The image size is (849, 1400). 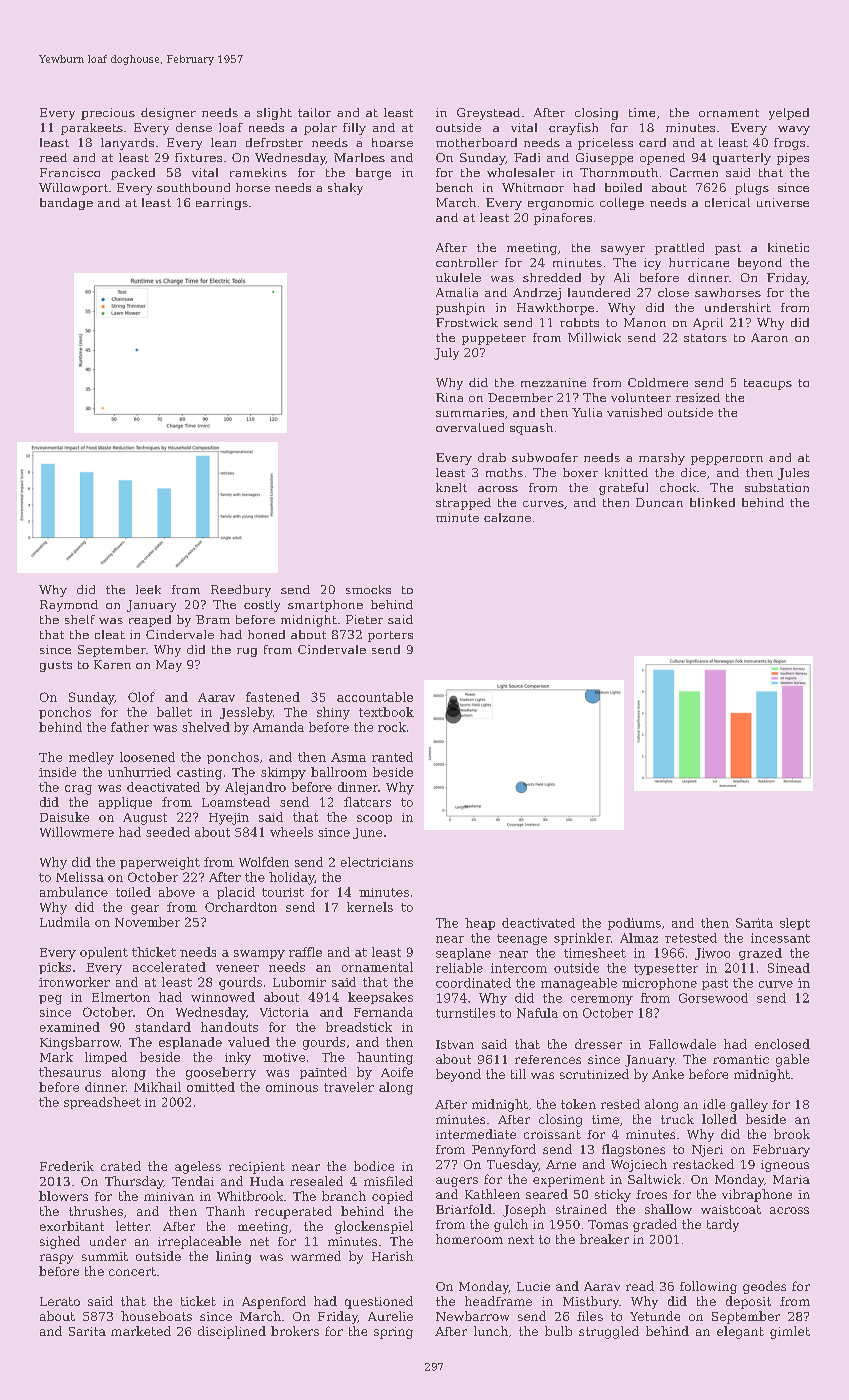 What do you see at coordinates (148, 589) in the screenshot?
I see `leek` at bounding box center [148, 589].
